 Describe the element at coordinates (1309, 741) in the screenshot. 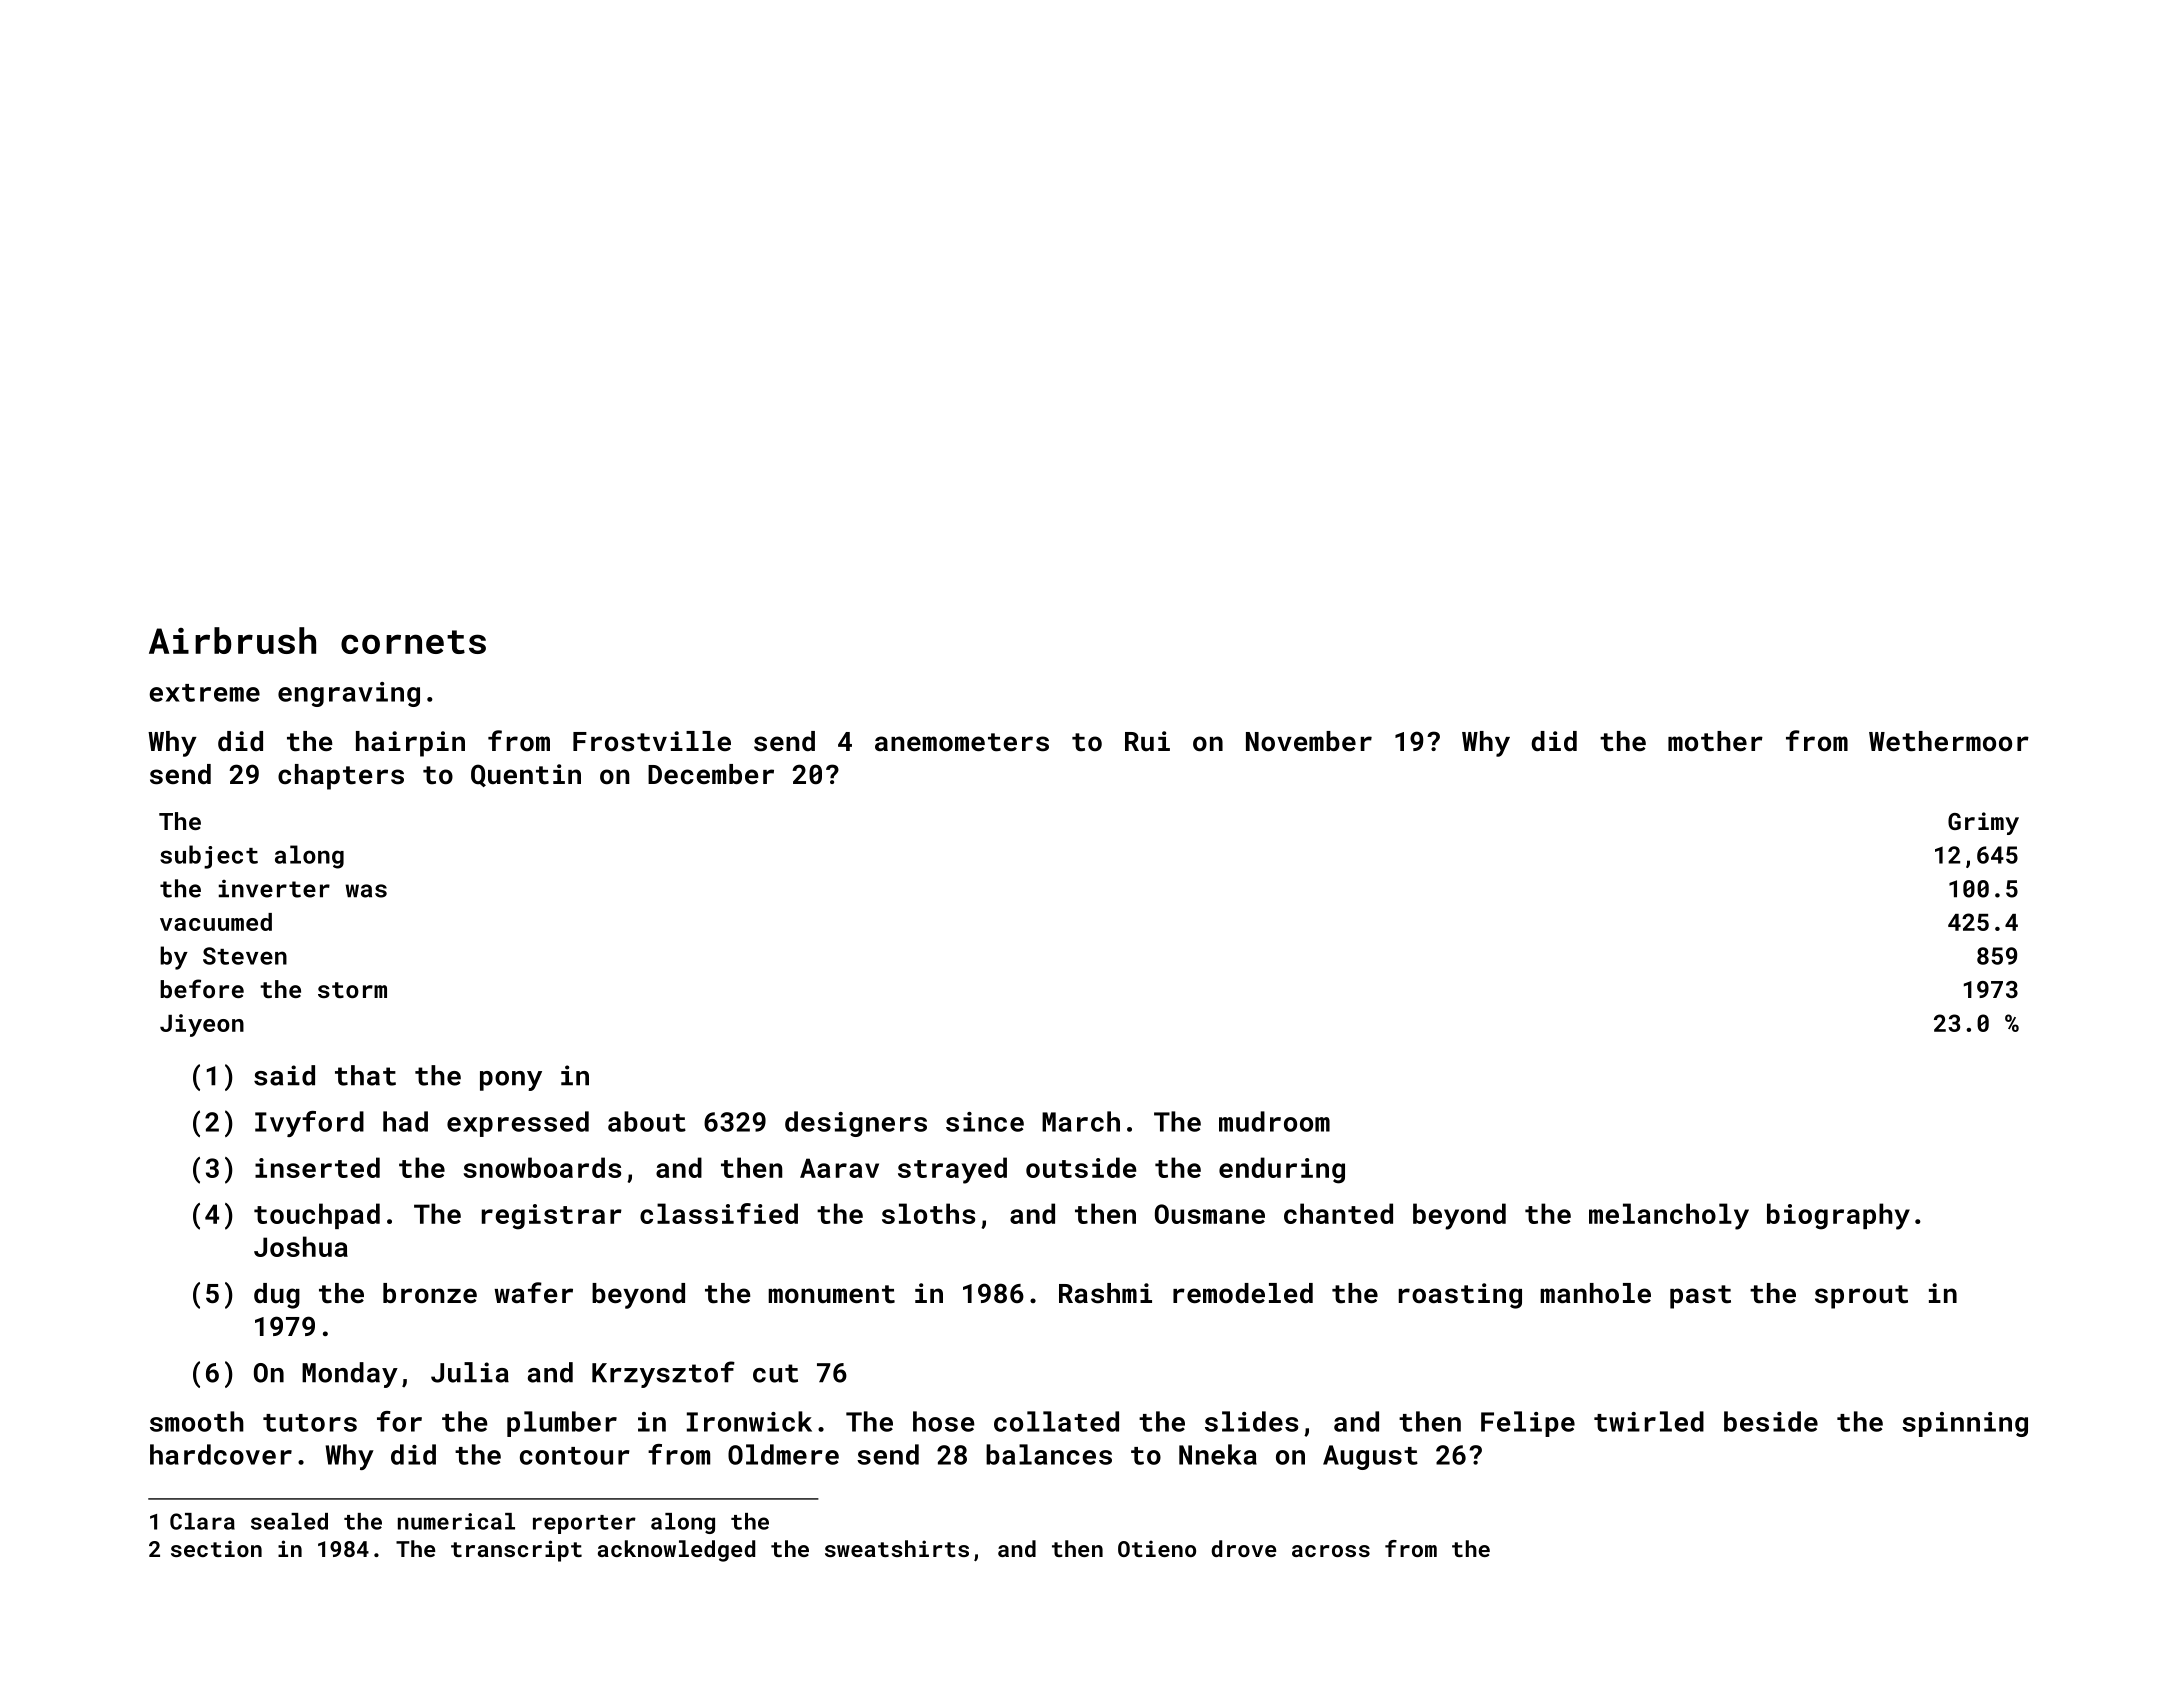

I see `November` at that location.
